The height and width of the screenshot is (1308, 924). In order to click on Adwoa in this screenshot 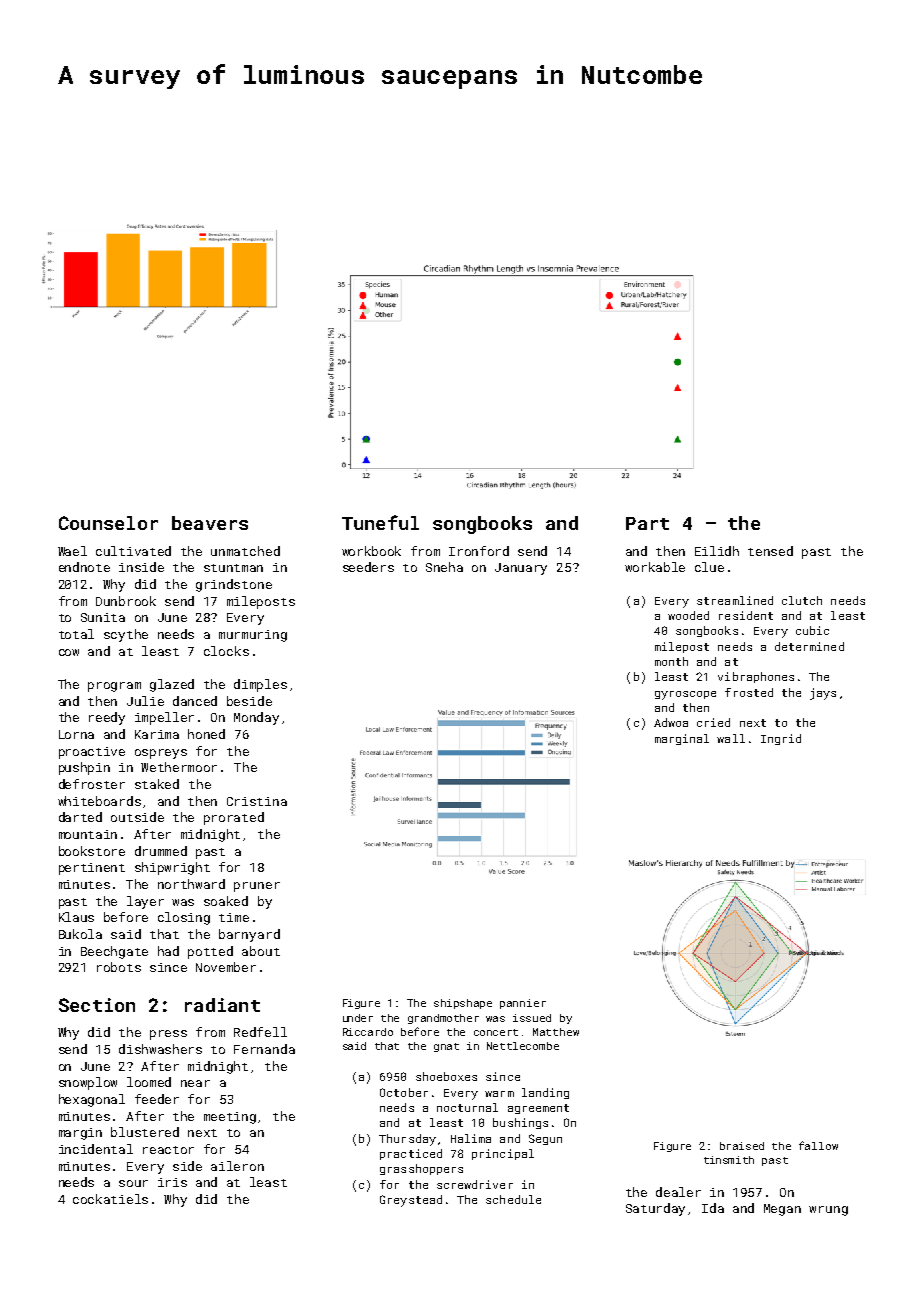, I will do `click(671, 722)`.
